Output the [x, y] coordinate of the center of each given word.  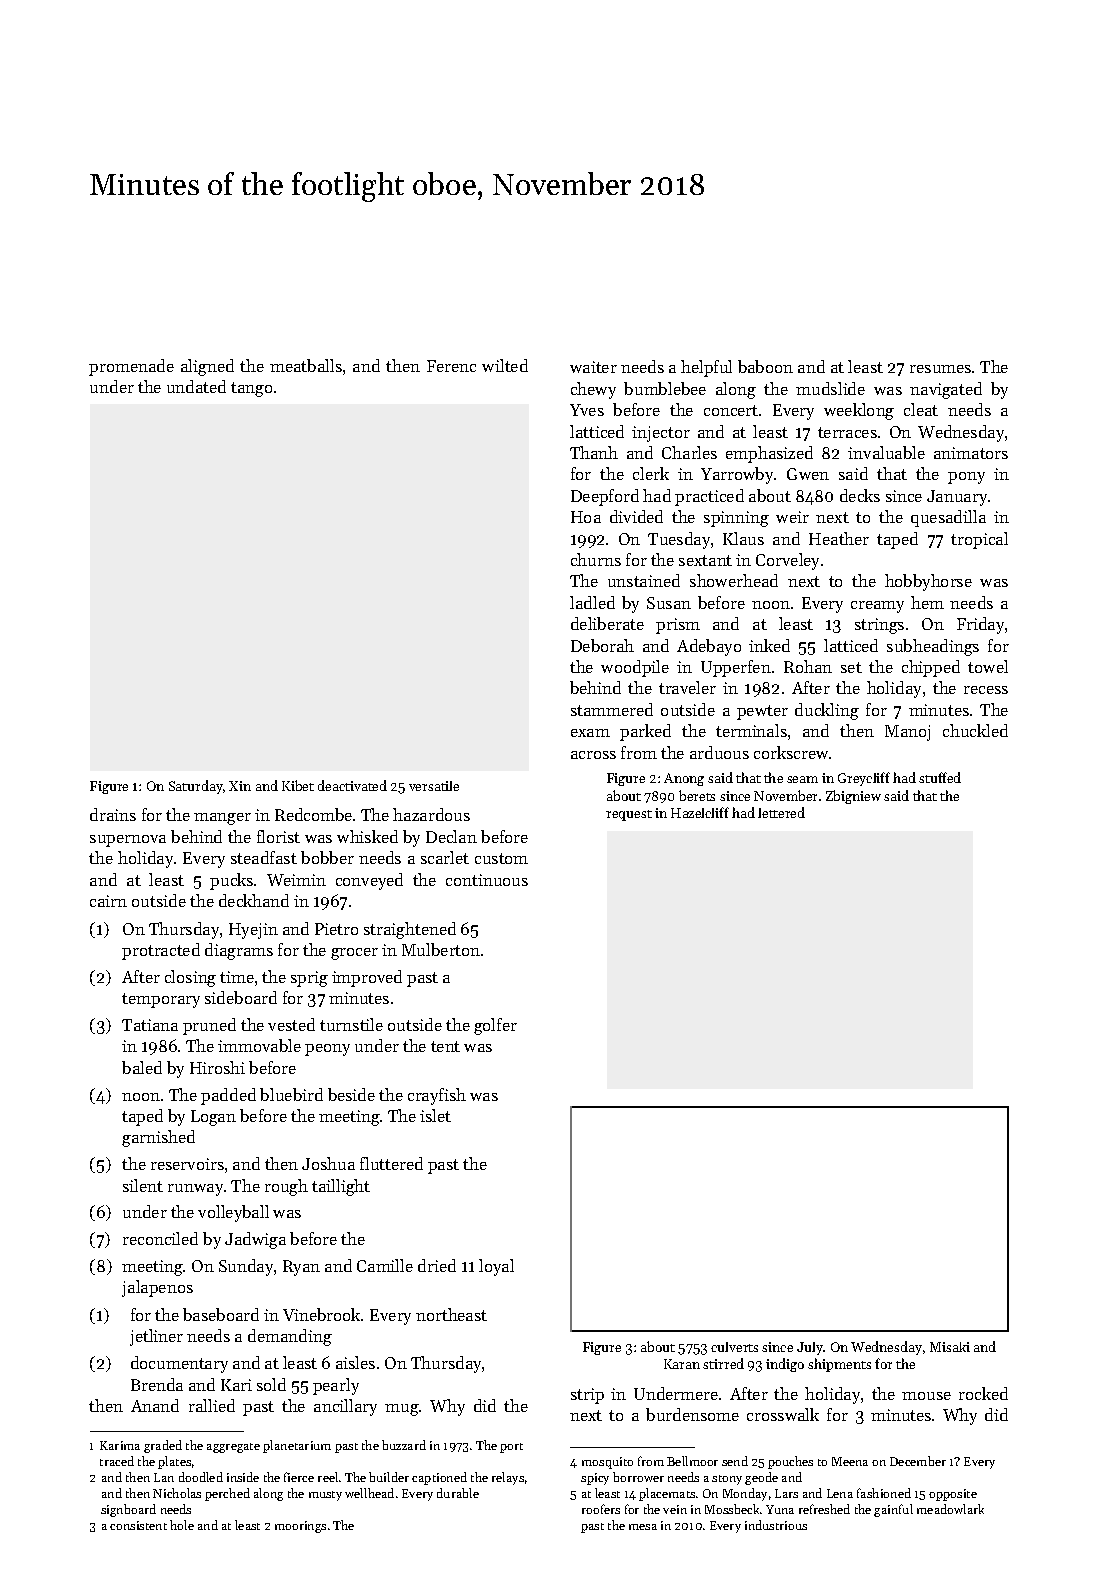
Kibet [298, 785]
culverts [734, 1347]
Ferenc [451, 366]
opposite [953, 1495]
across [593, 755]
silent [143, 1185]
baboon [765, 366]
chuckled [975, 730]
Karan [682, 1364]
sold [271, 1384]
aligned [207, 367]
